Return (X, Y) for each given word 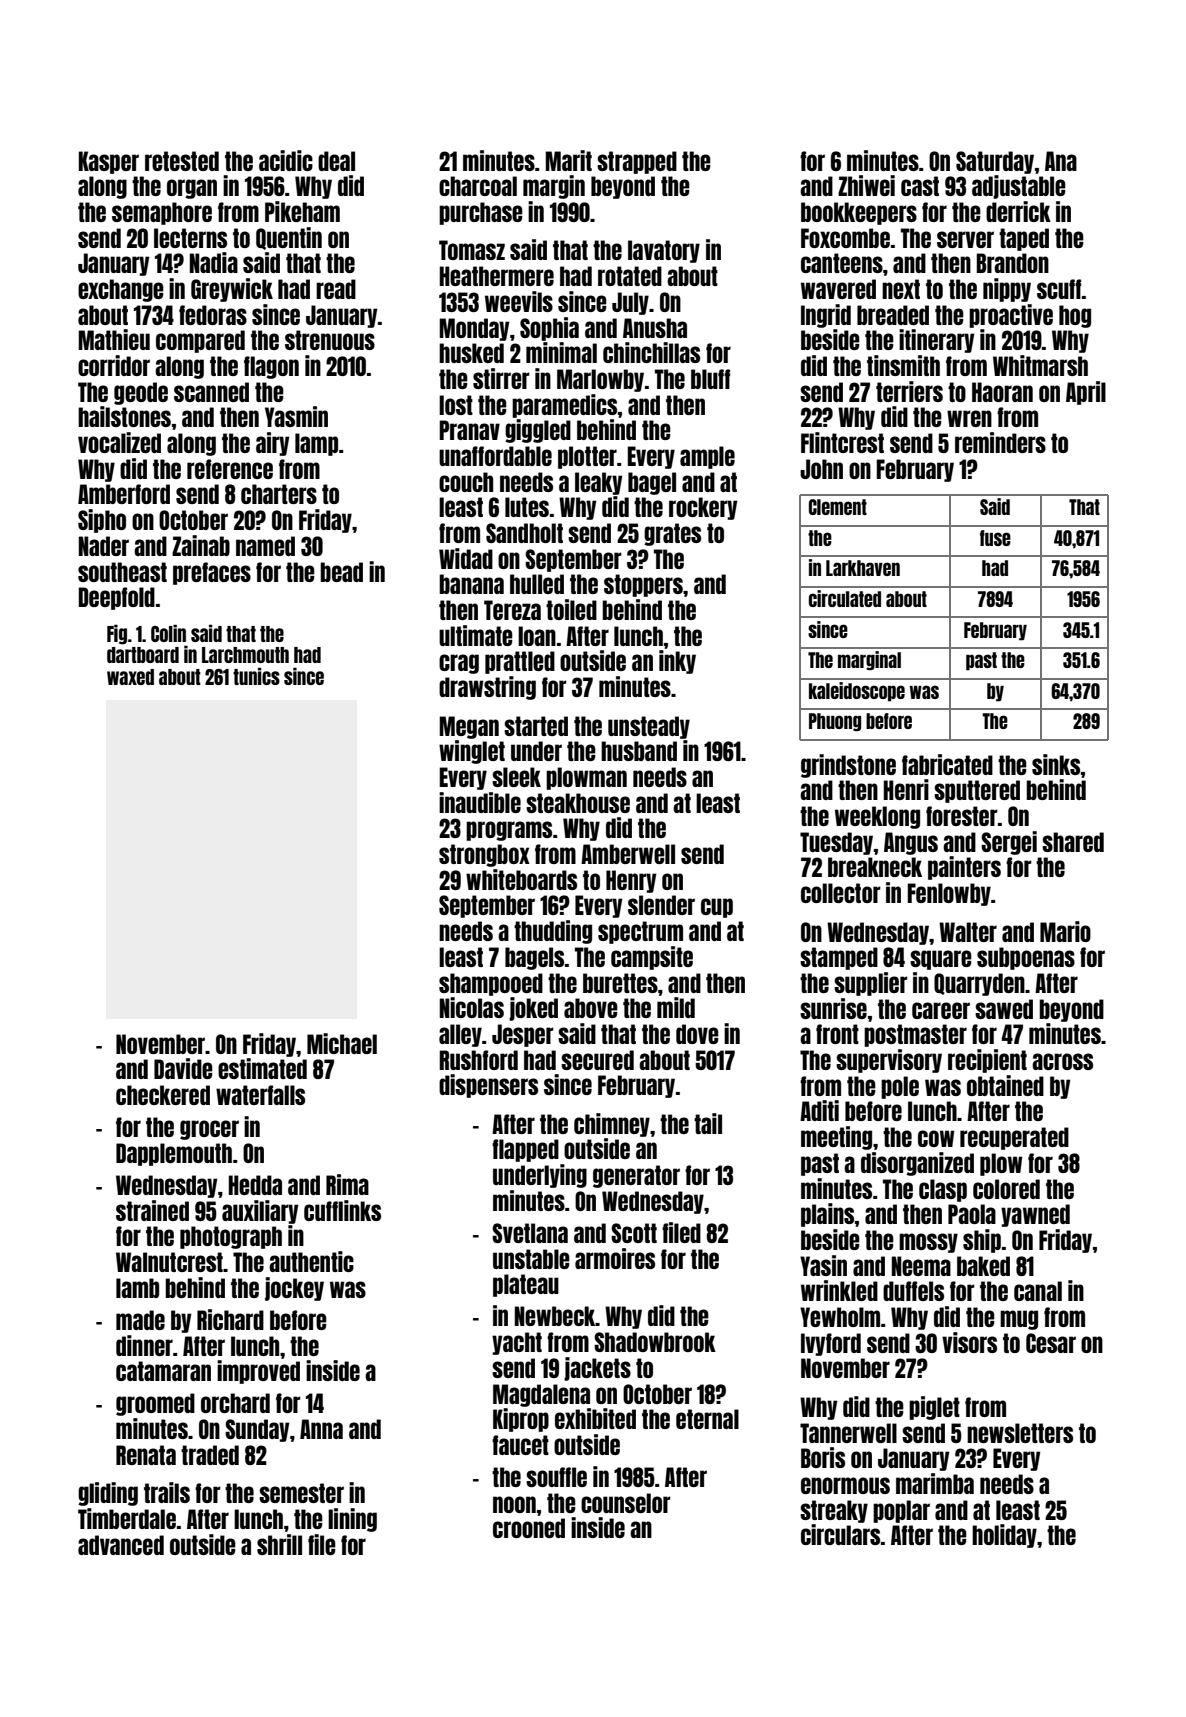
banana (471, 584)
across (1062, 1061)
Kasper (109, 162)
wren (969, 418)
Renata (146, 1455)
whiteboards (521, 879)
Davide (183, 1068)
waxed (130, 677)
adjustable (1019, 187)
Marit (569, 160)
